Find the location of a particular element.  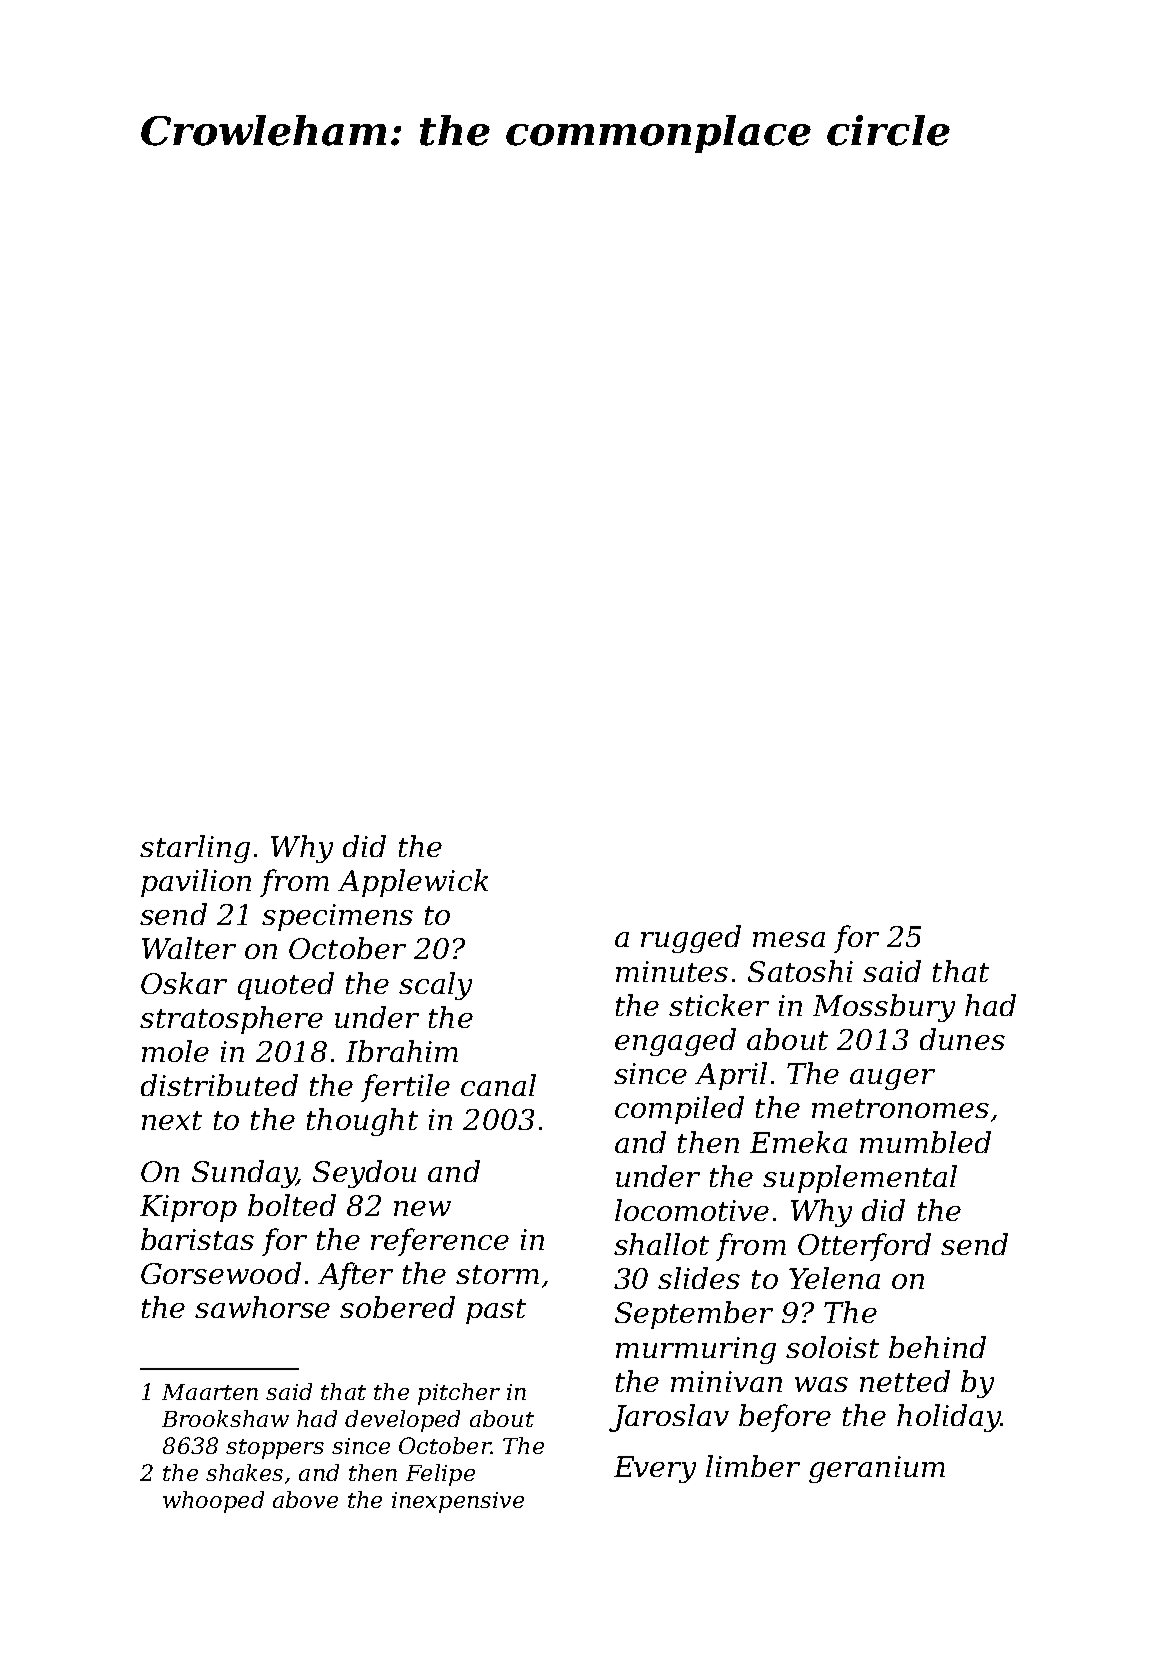

Otterford is located at coordinates (864, 1247).
